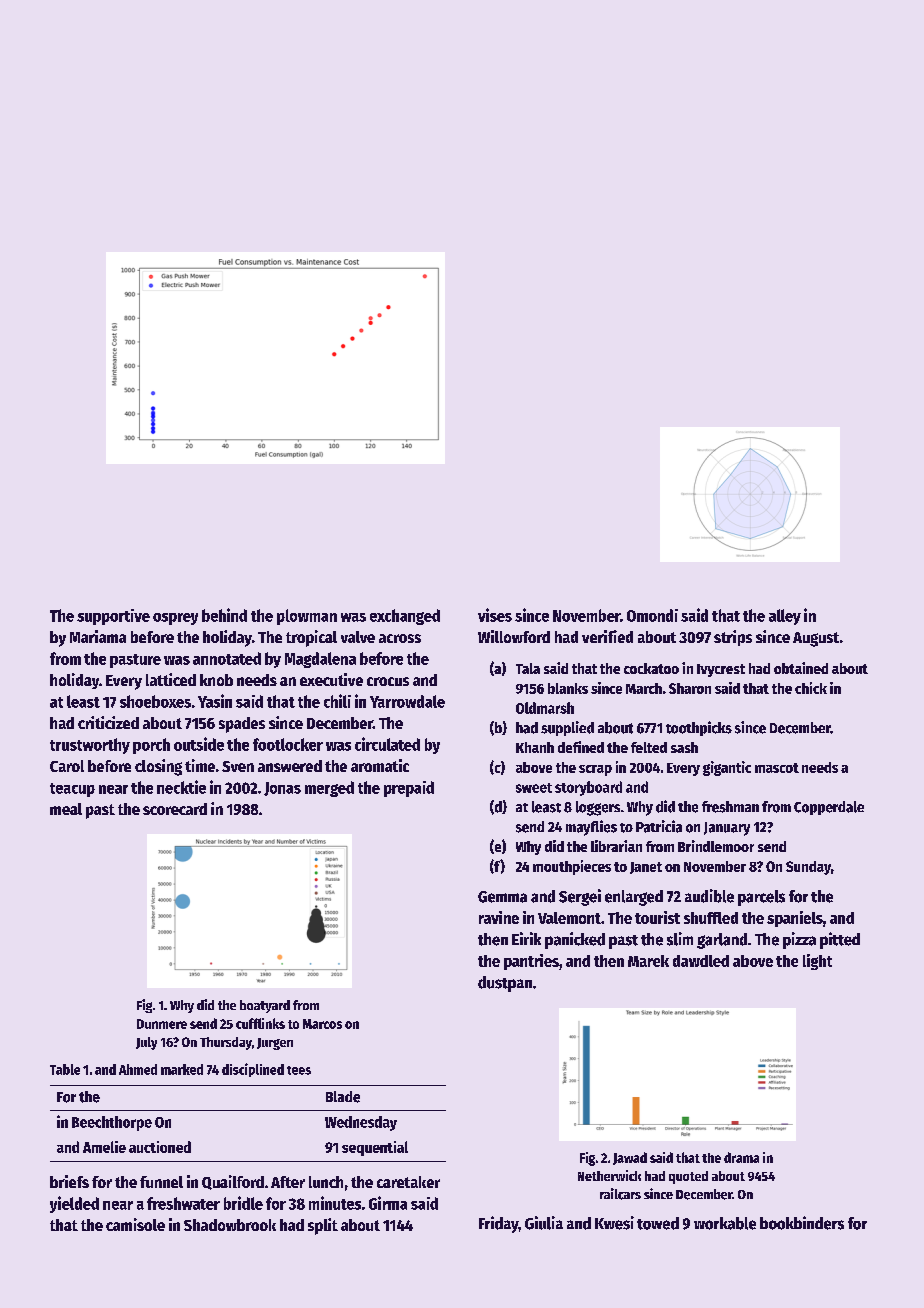  What do you see at coordinates (785, 617) in the image?
I see `alley` at bounding box center [785, 617].
